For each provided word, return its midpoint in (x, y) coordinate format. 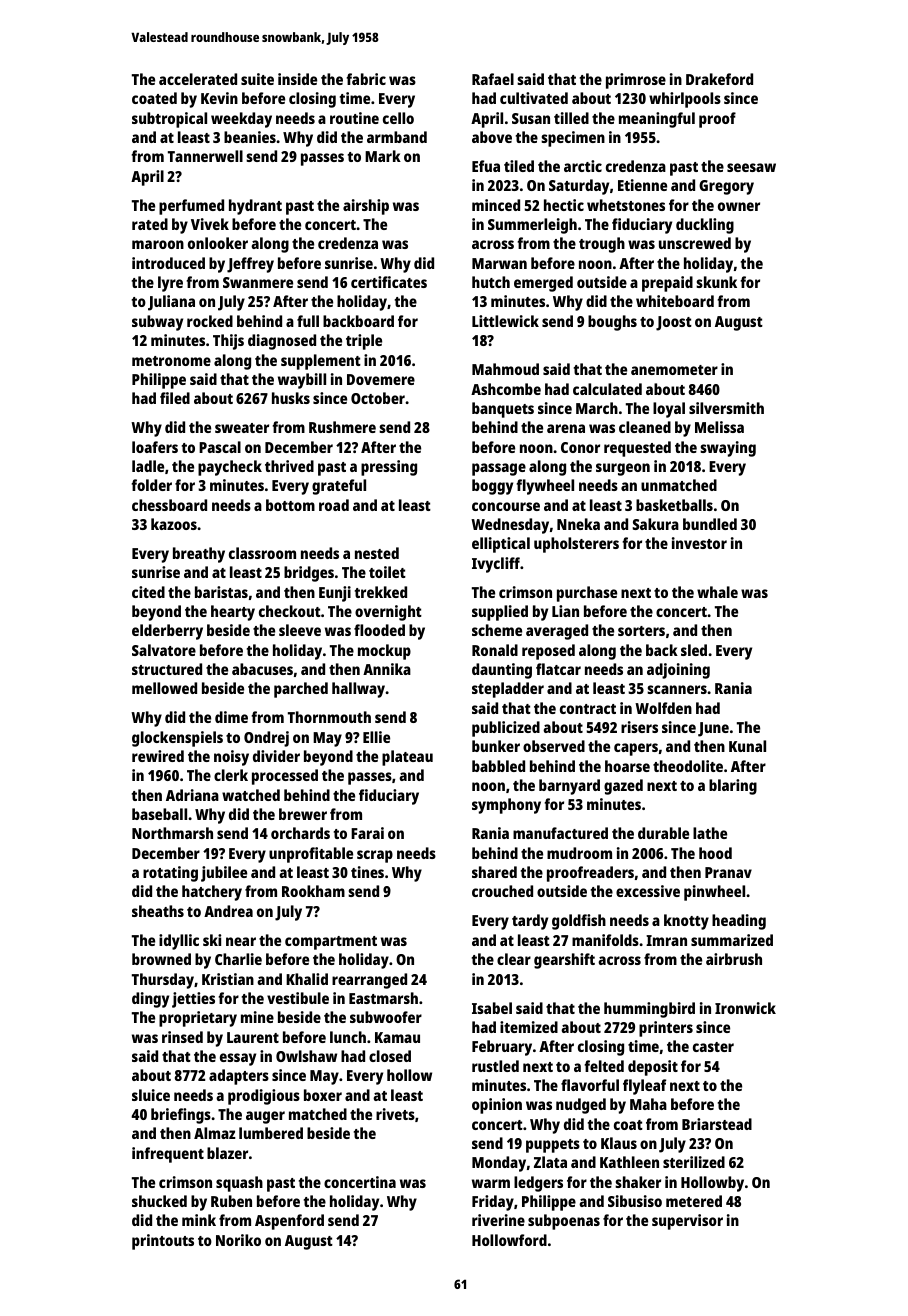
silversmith (726, 408)
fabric (366, 79)
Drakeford (719, 79)
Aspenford (289, 1222)
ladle (148, 466)
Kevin (219, 98)
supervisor (687, 1222)
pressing (389, 468)
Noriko (238, 1240)
